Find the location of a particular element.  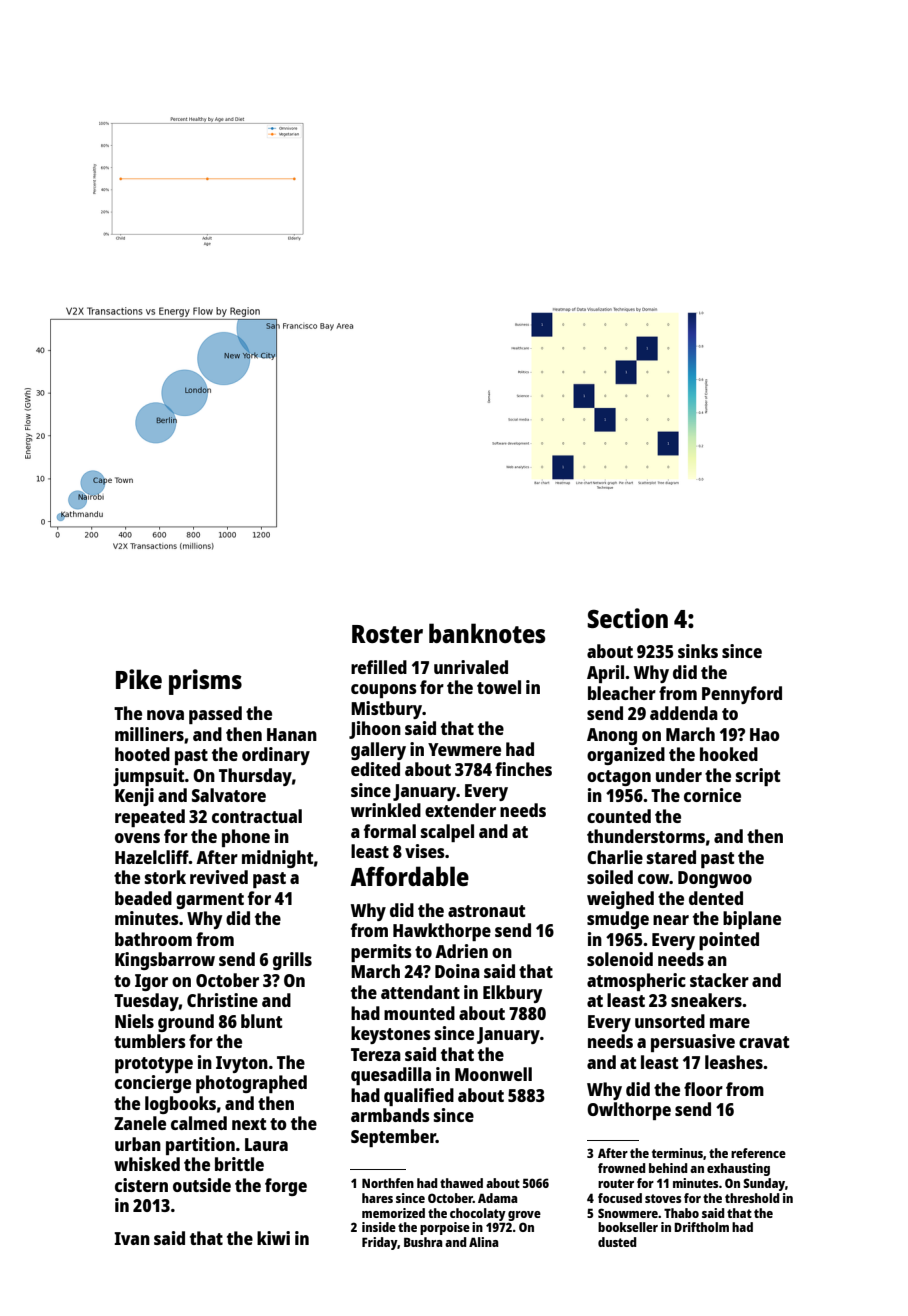

kiwi is located at coordinates (273, 1238).
